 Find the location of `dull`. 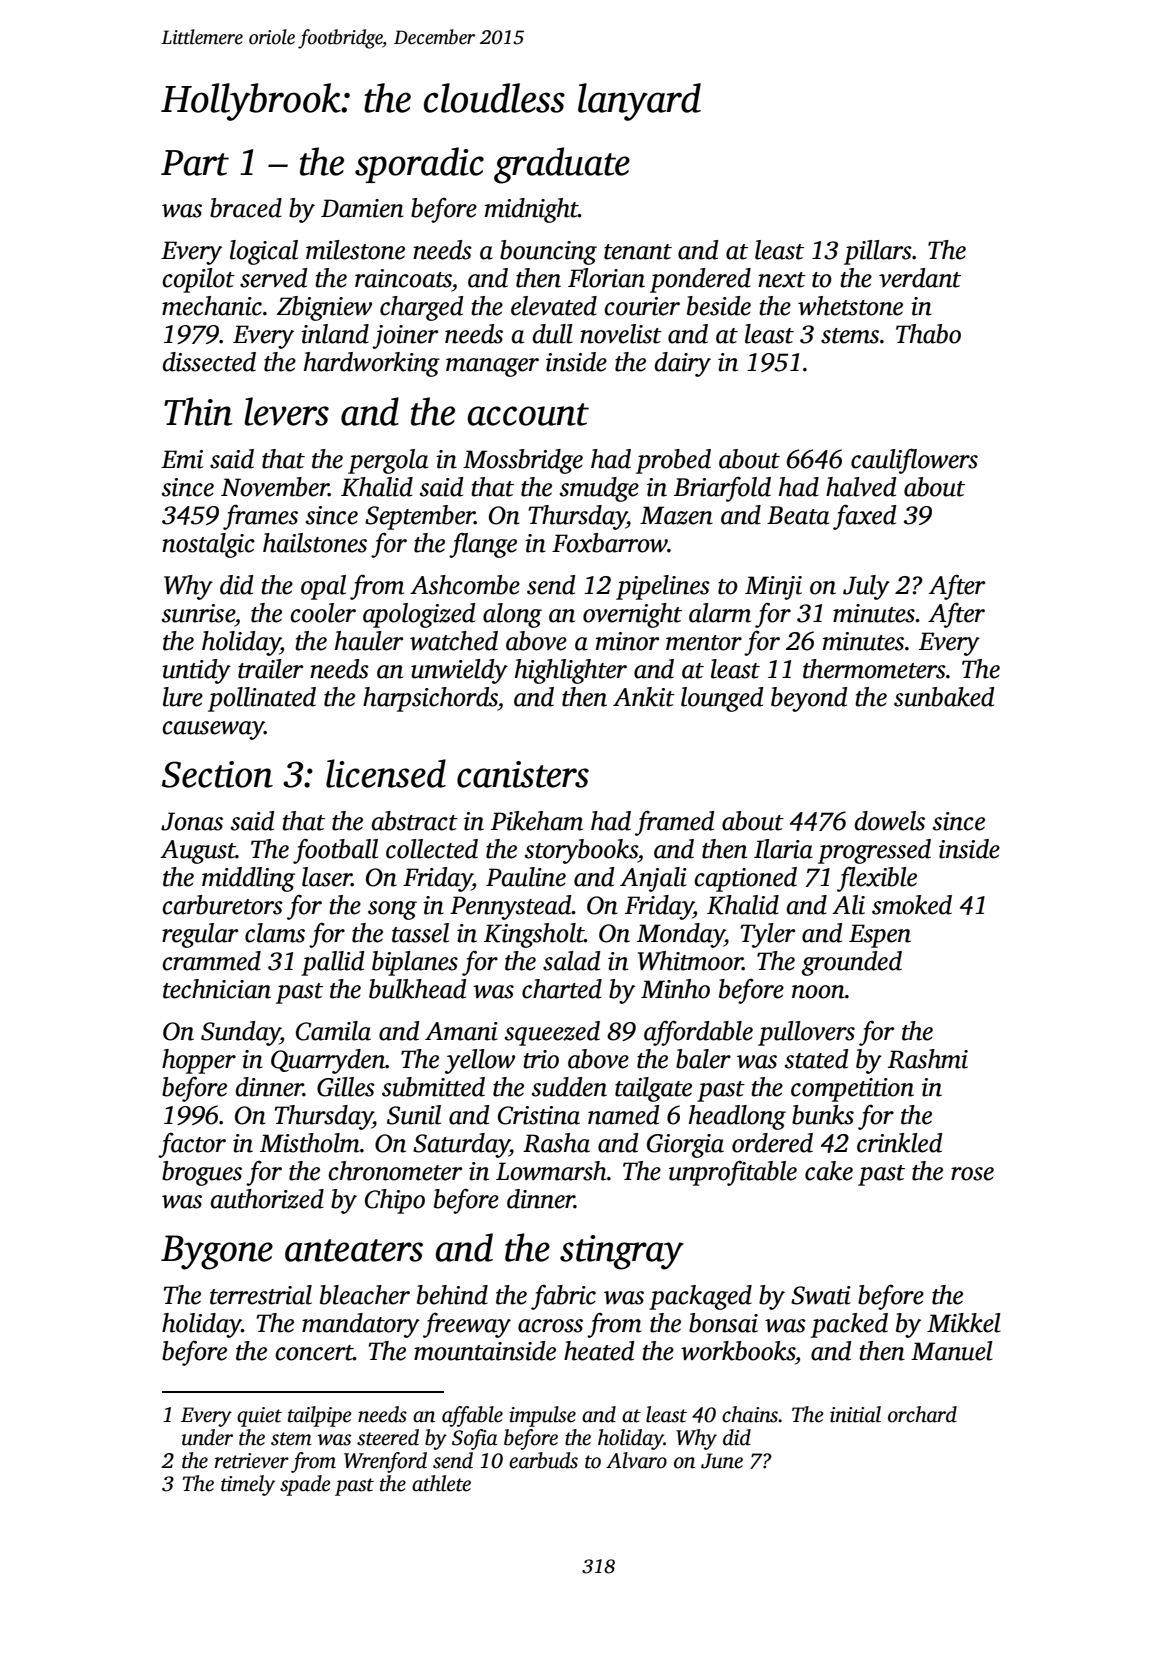

dull is located at coordinates (552, 334).
